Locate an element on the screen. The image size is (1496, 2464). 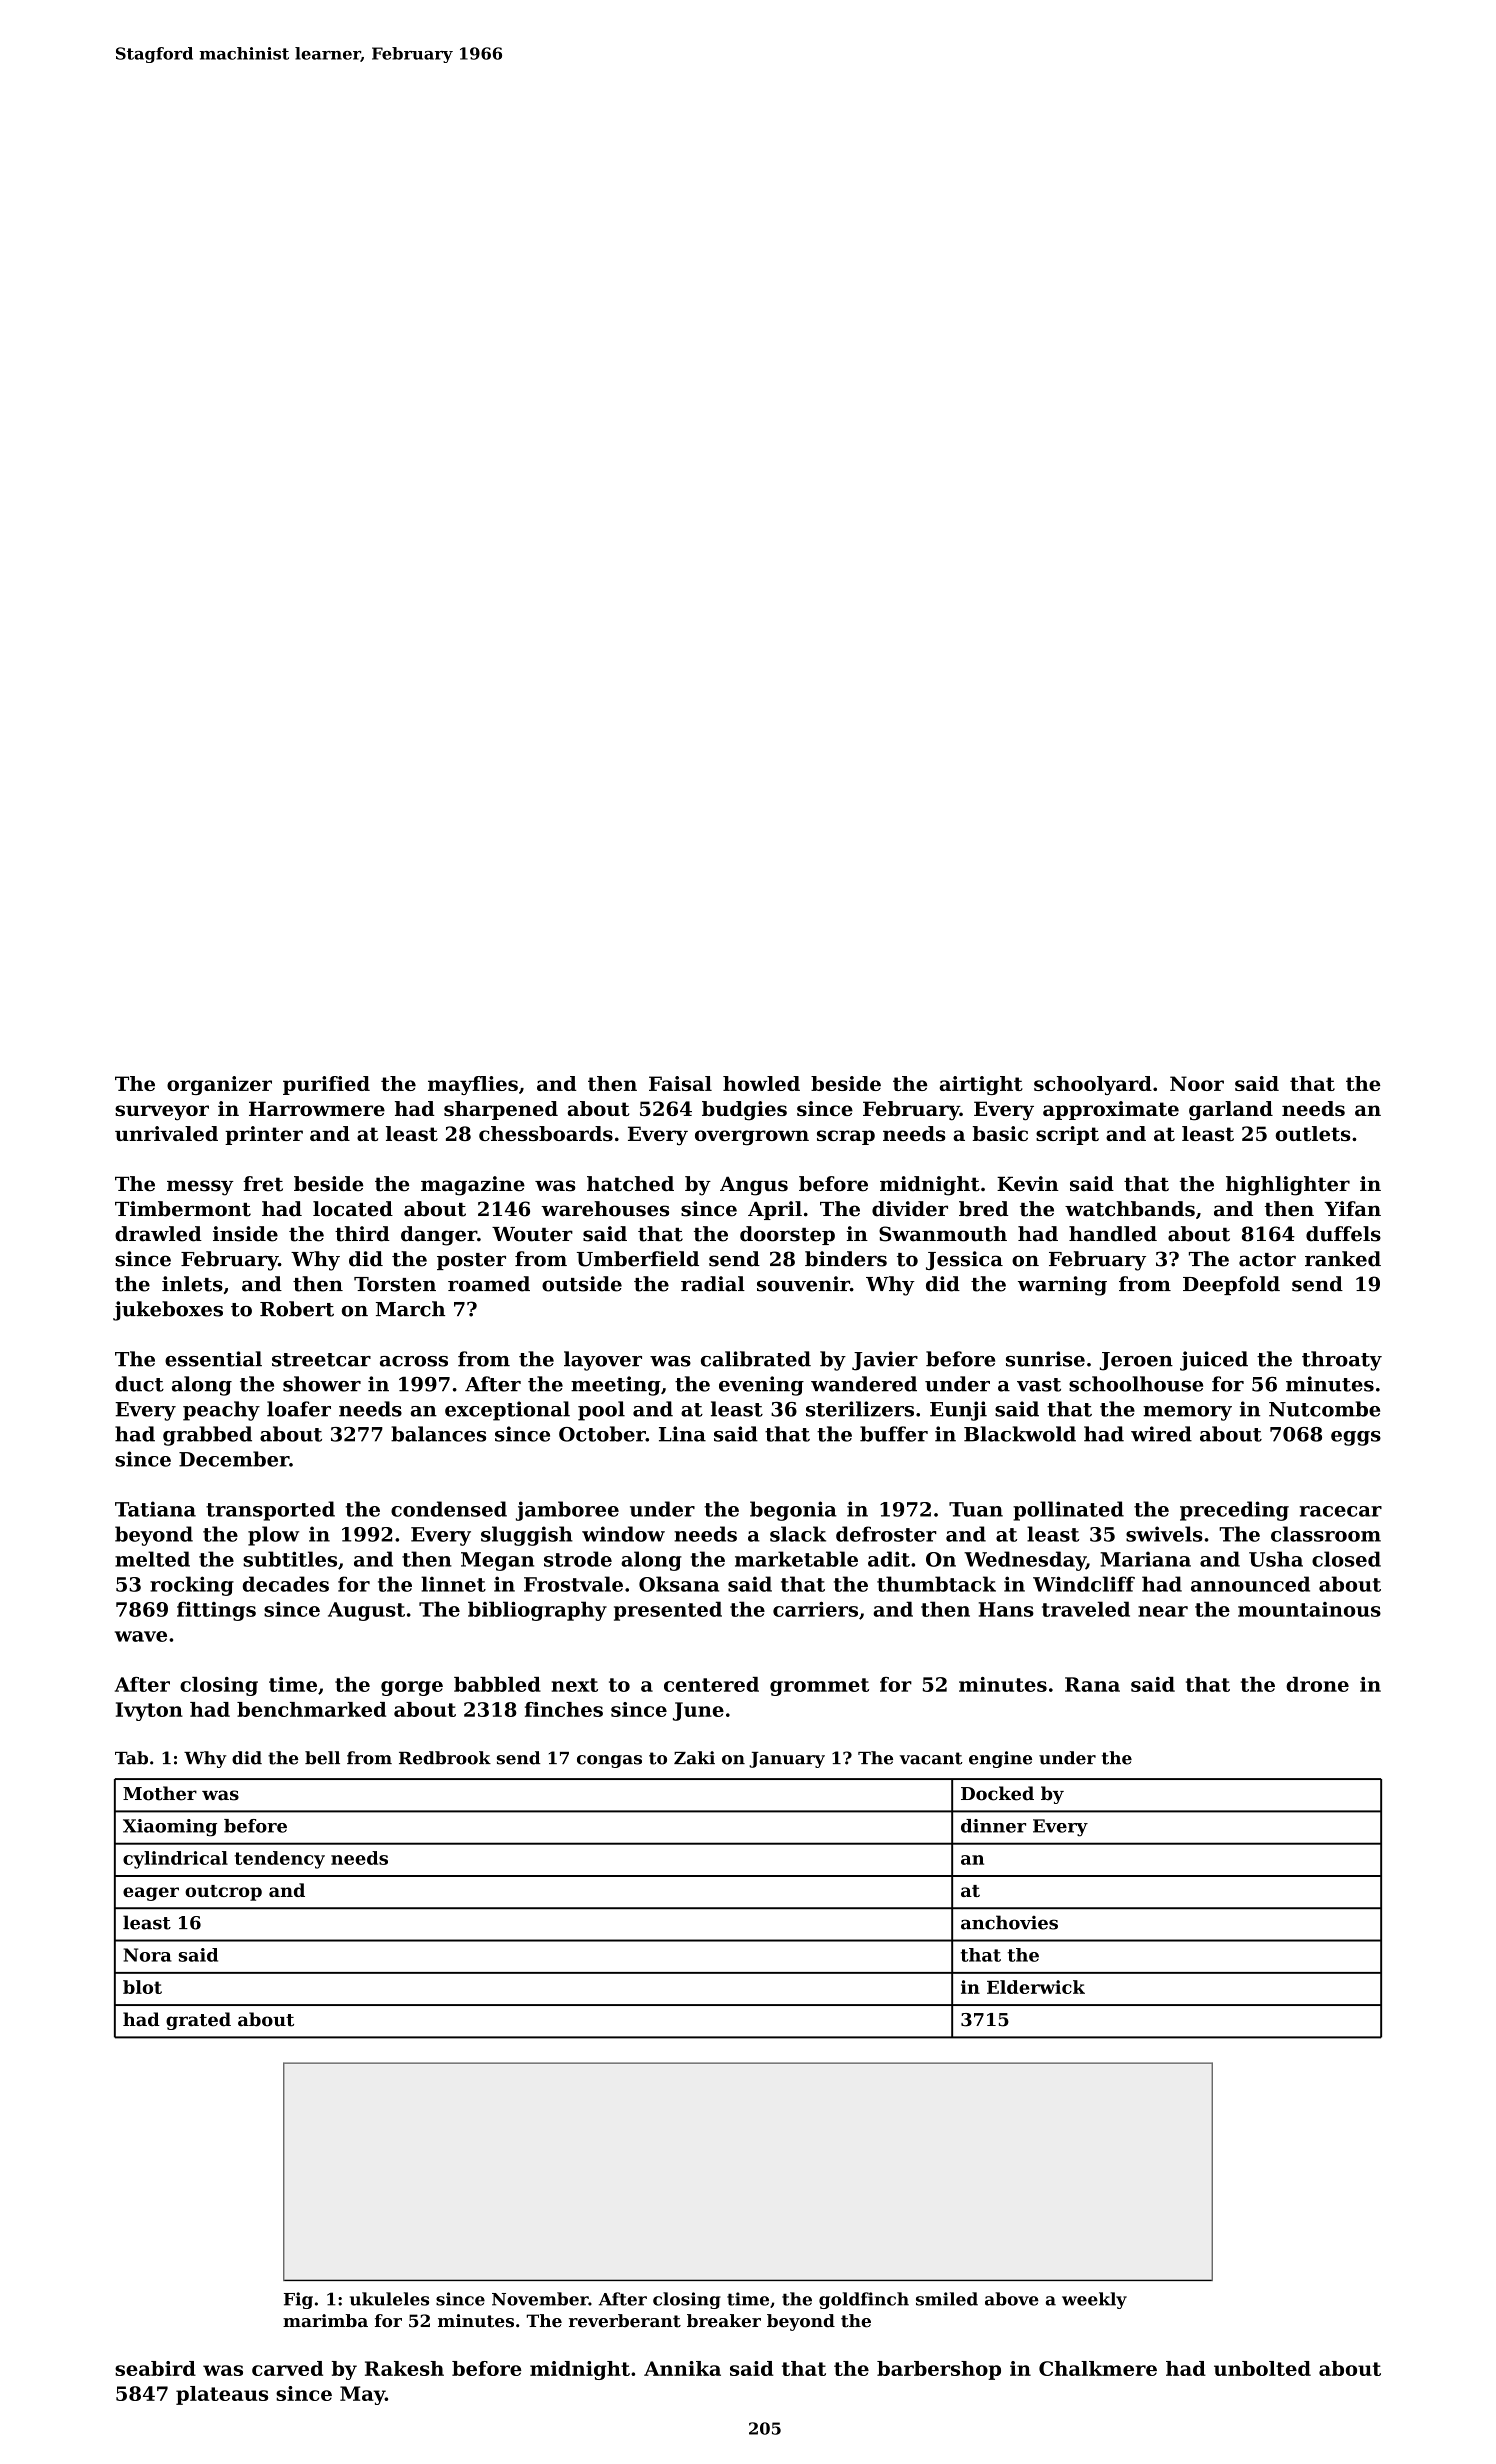
Elderwick is located at coordinates (1036, 1987).
